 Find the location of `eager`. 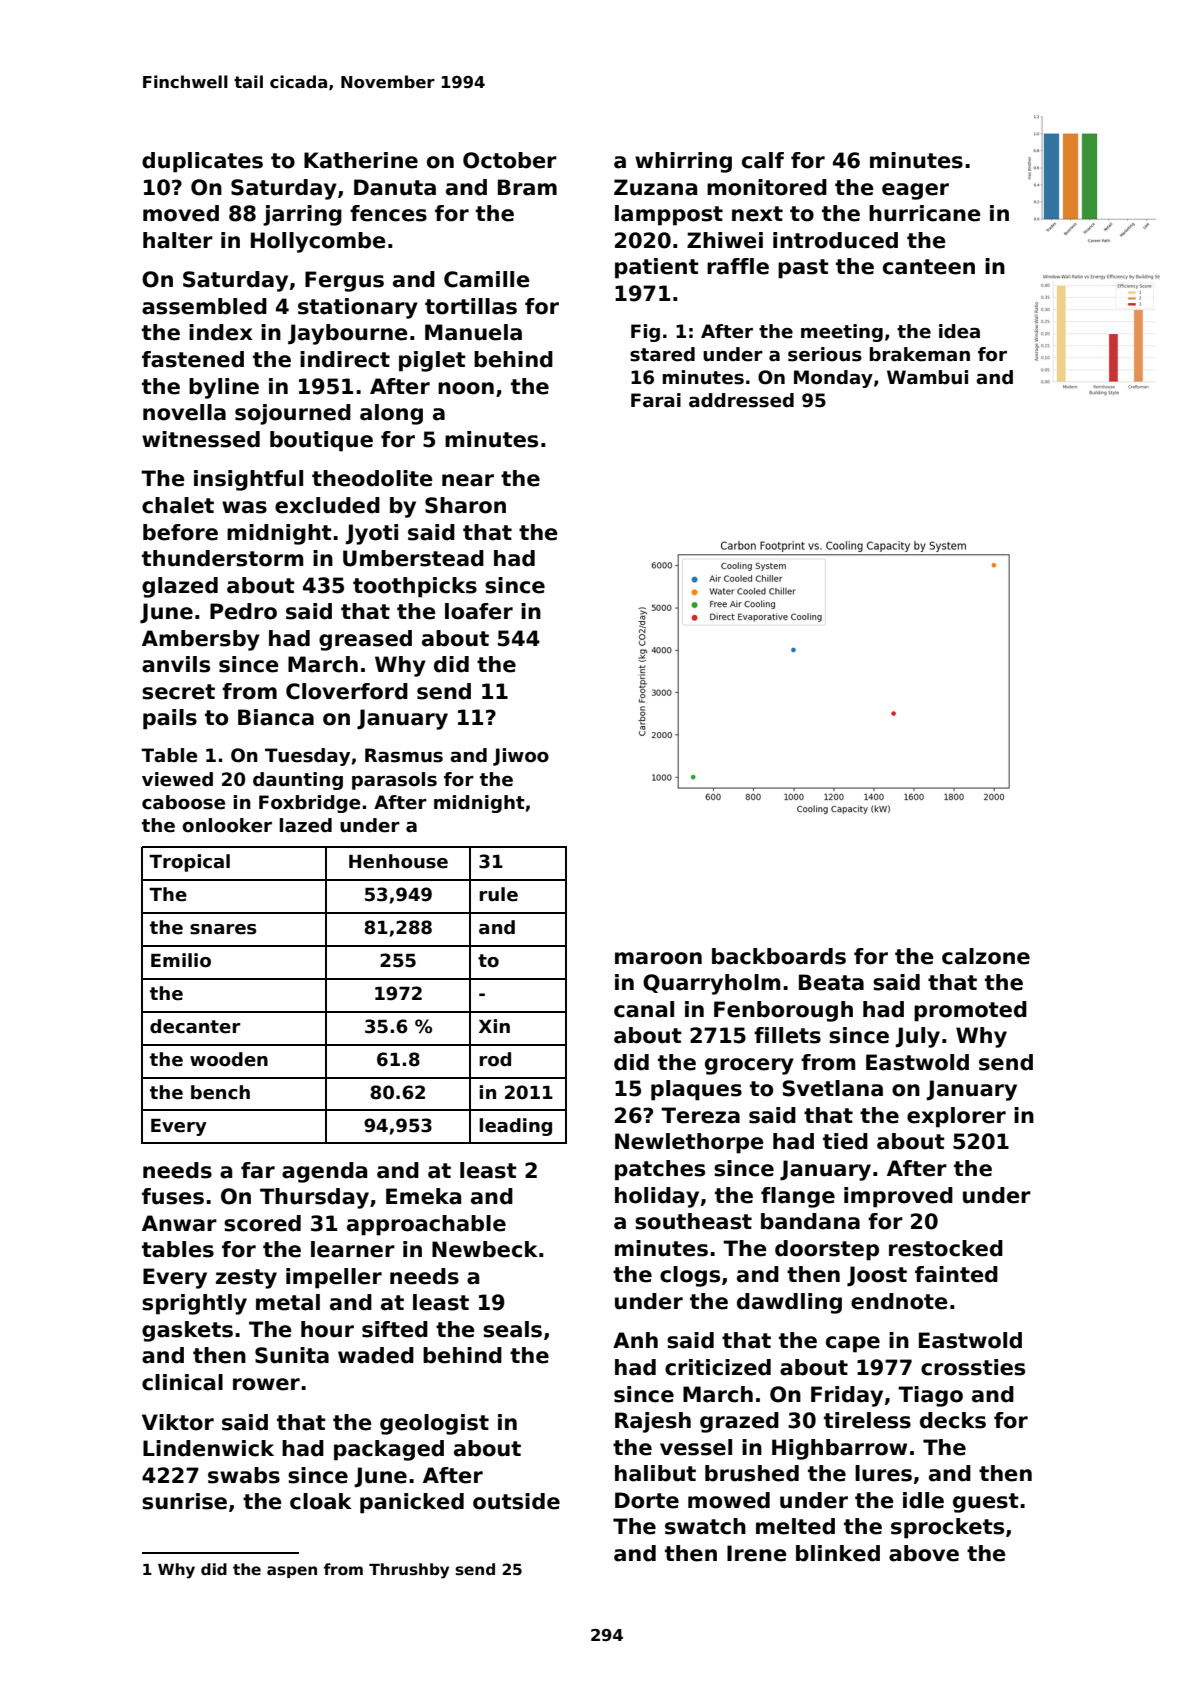

eager is located at coordinates (915, 191).
